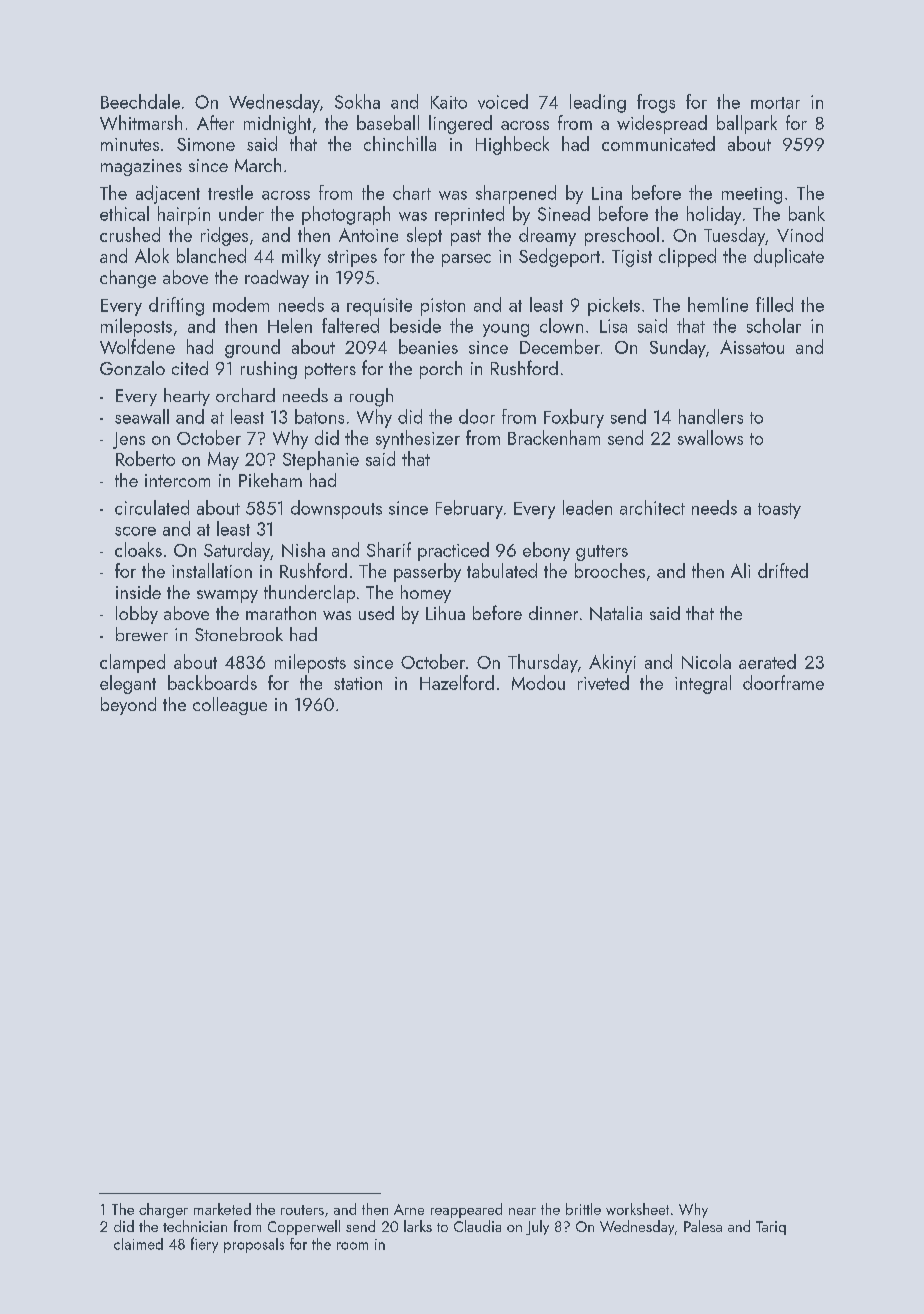  I want to click on July, so click(537, 1227).
